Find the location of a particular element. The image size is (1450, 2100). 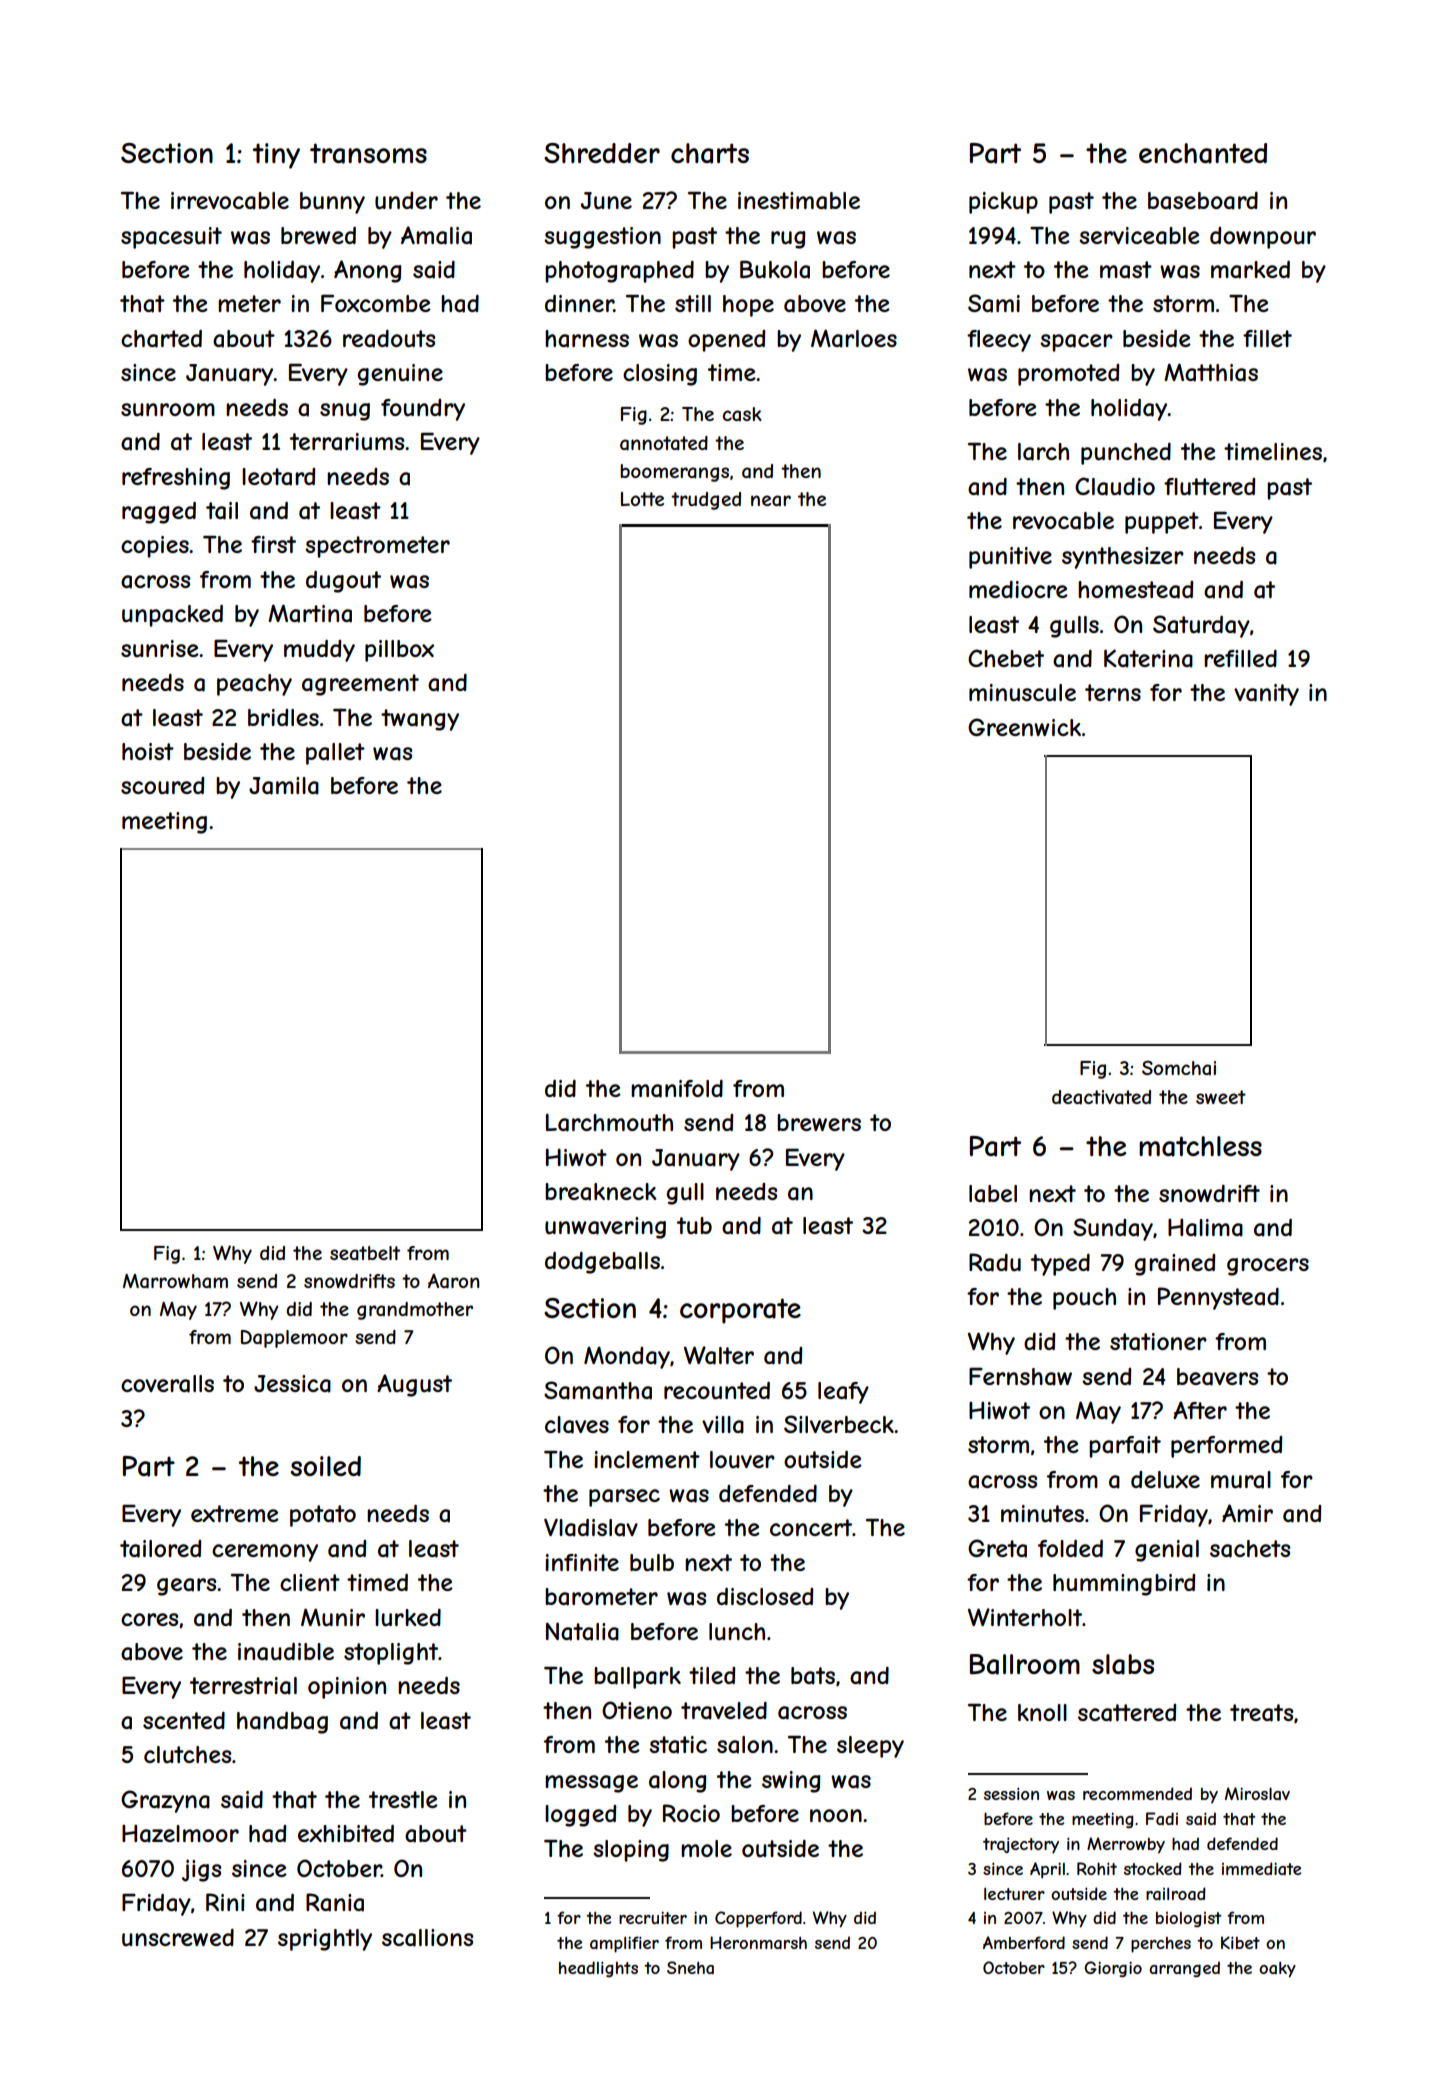

vanity is located at coordinates (1266, 695).
